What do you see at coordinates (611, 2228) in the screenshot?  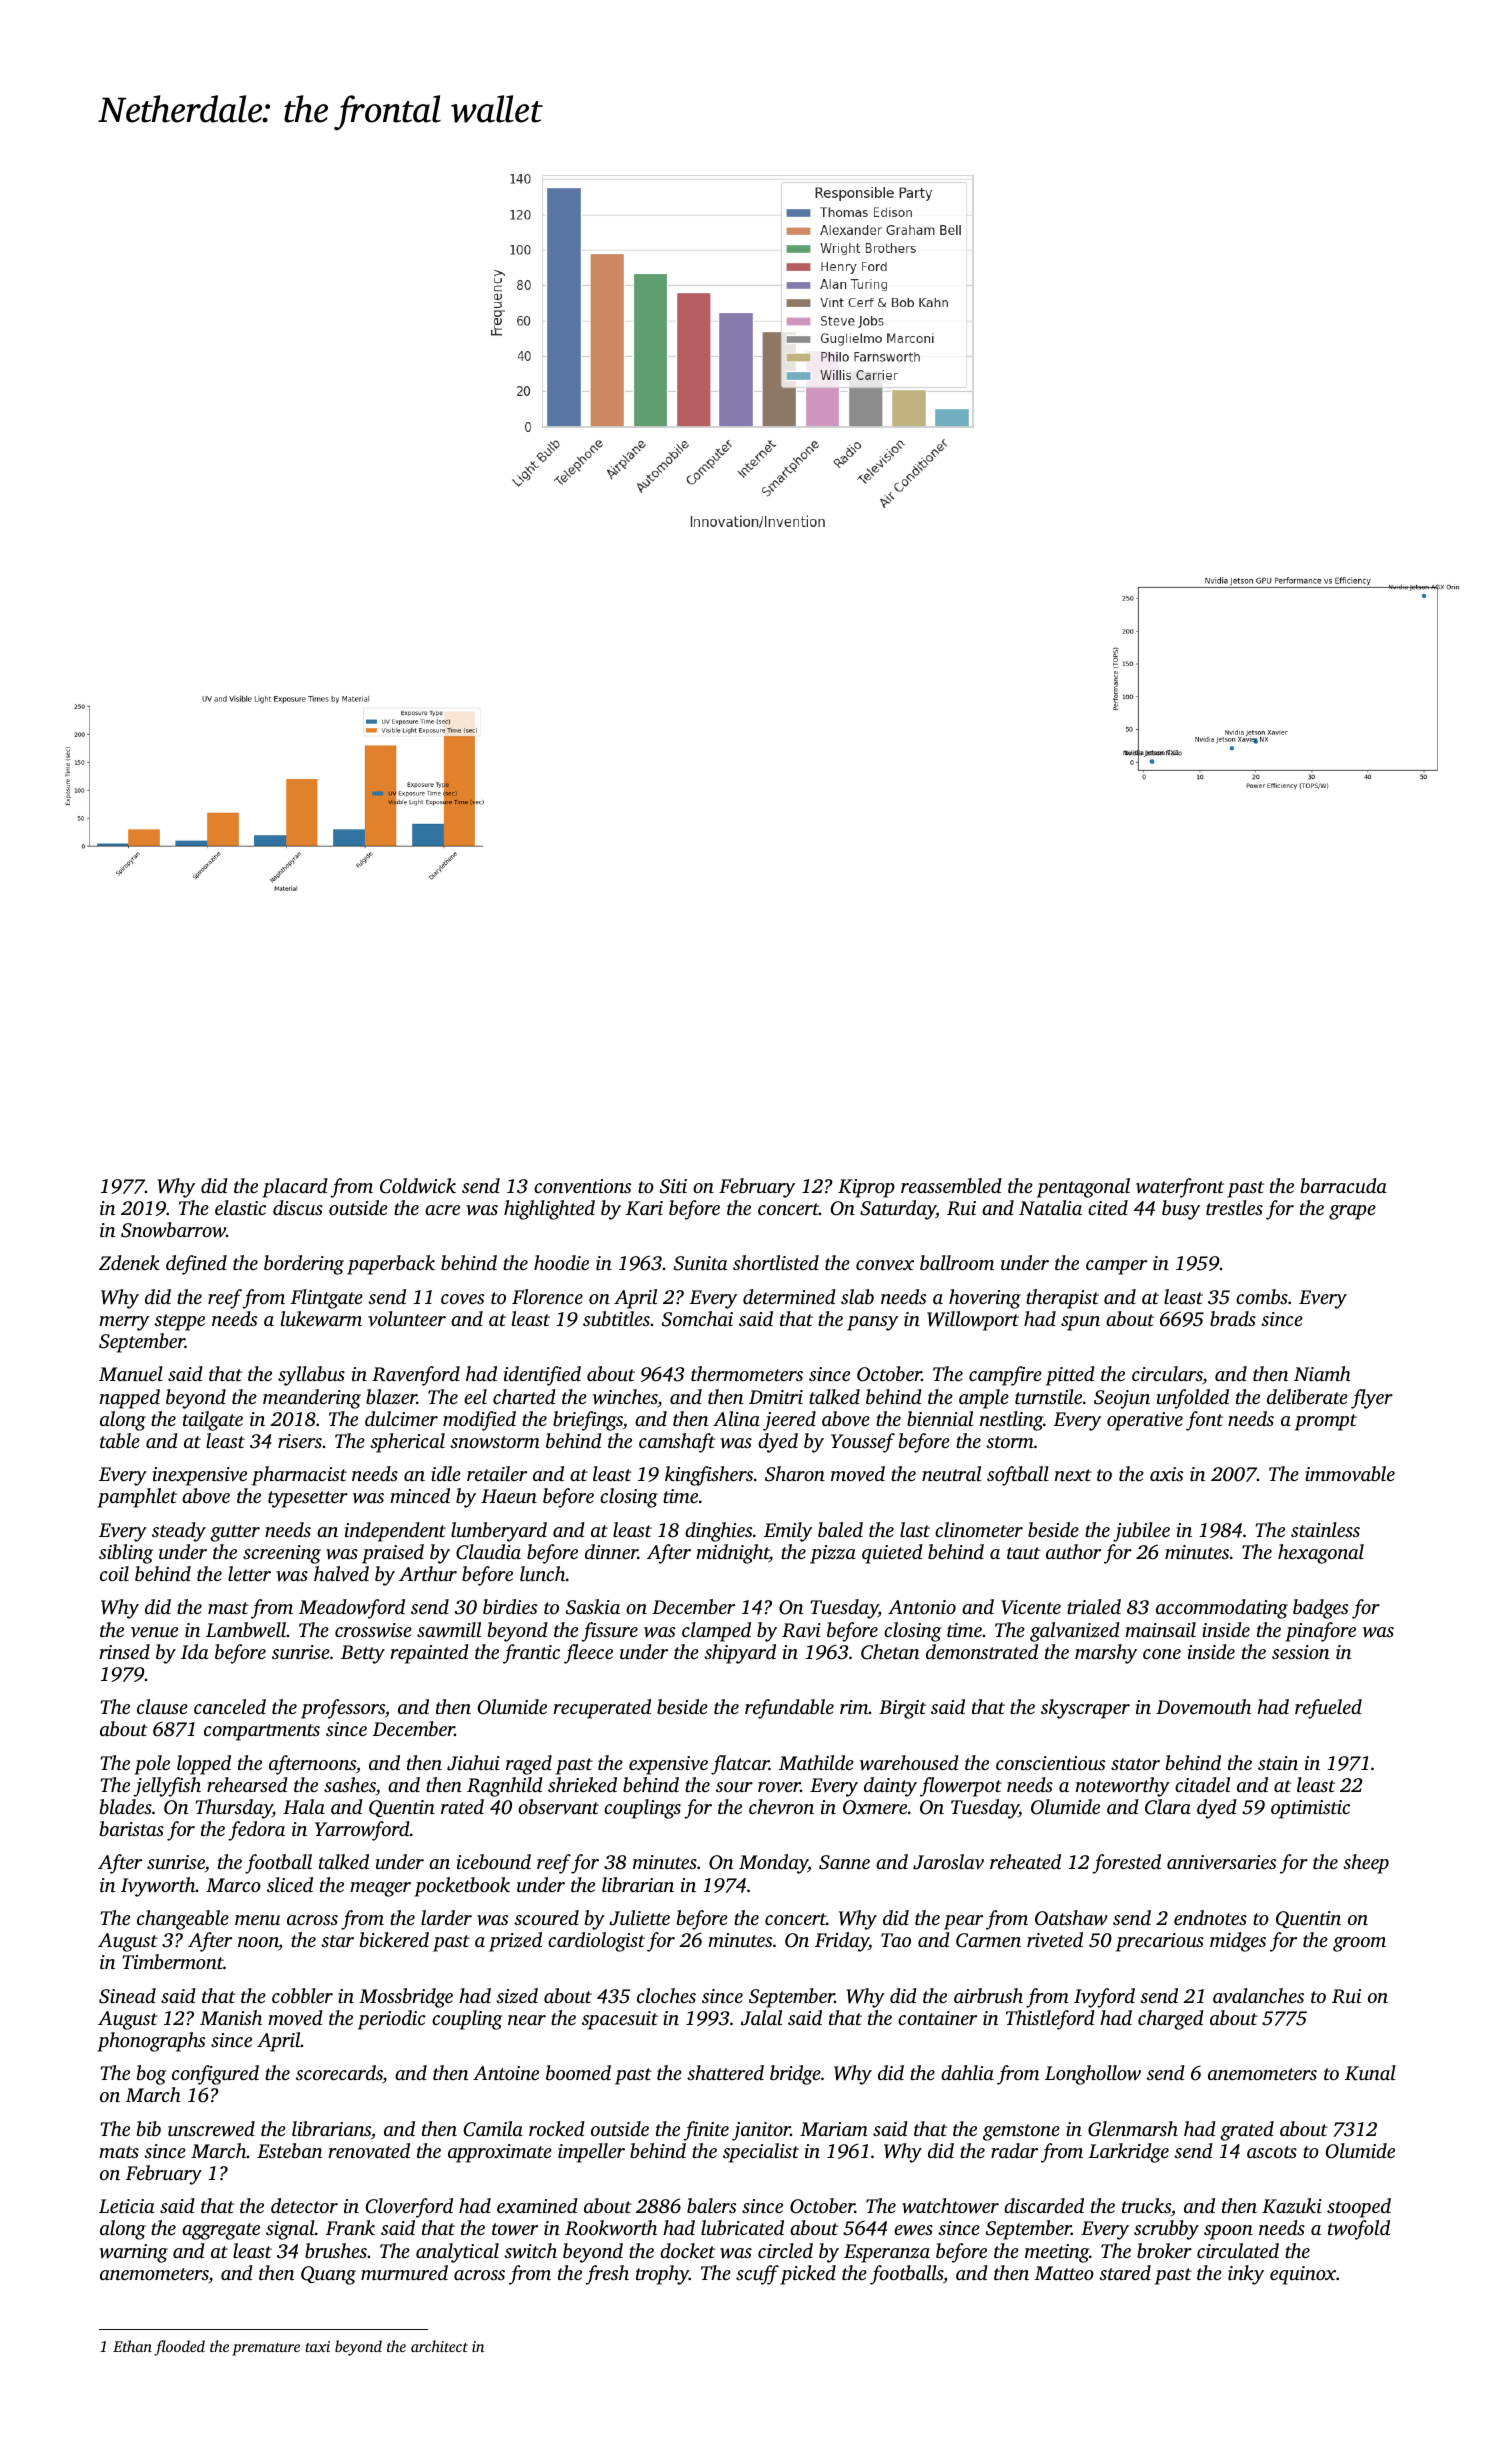 I see `Rookworth` at bounding box center [611, 2228].
